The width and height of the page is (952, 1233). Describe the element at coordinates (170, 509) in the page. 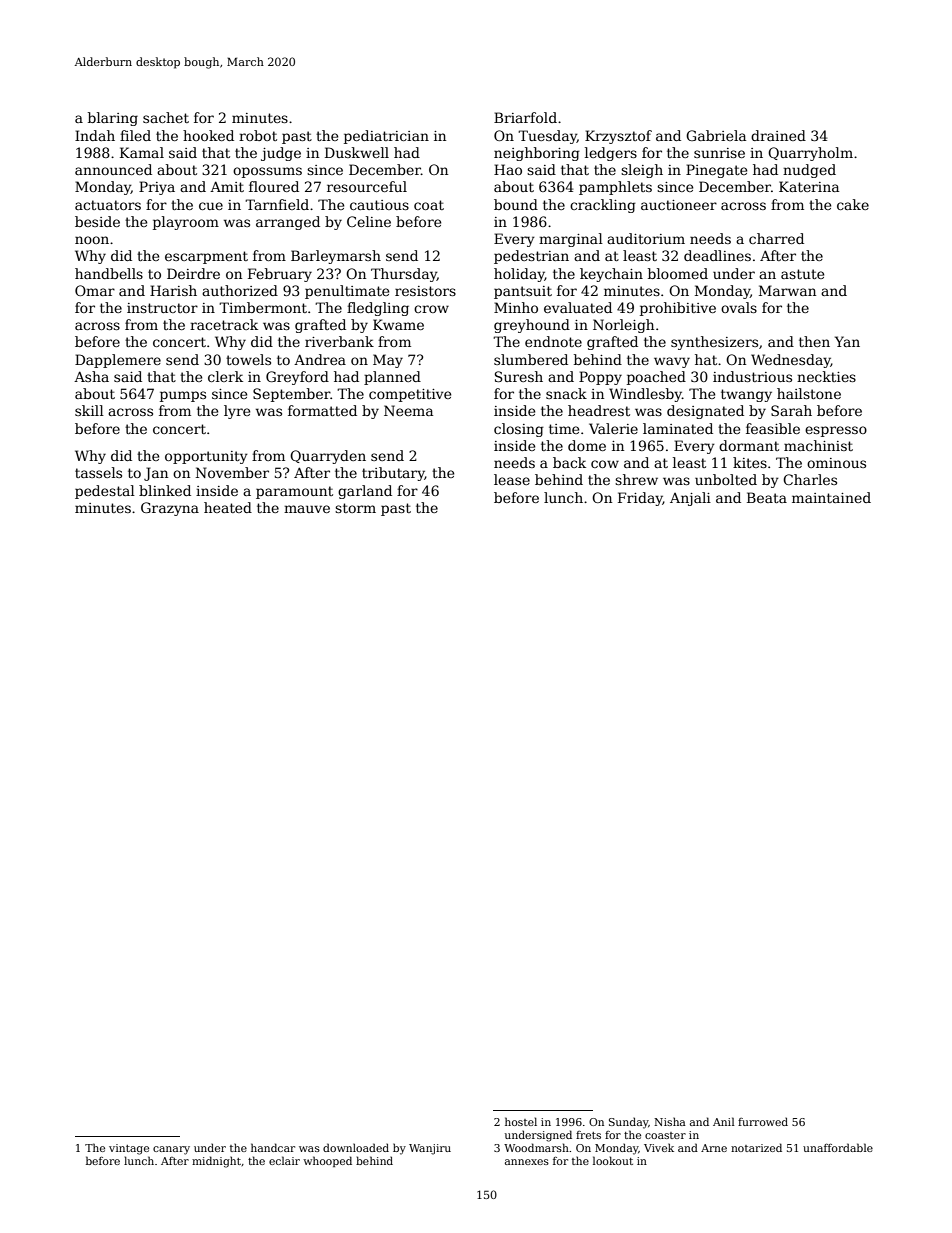

I see `Grazyna` at that location.
